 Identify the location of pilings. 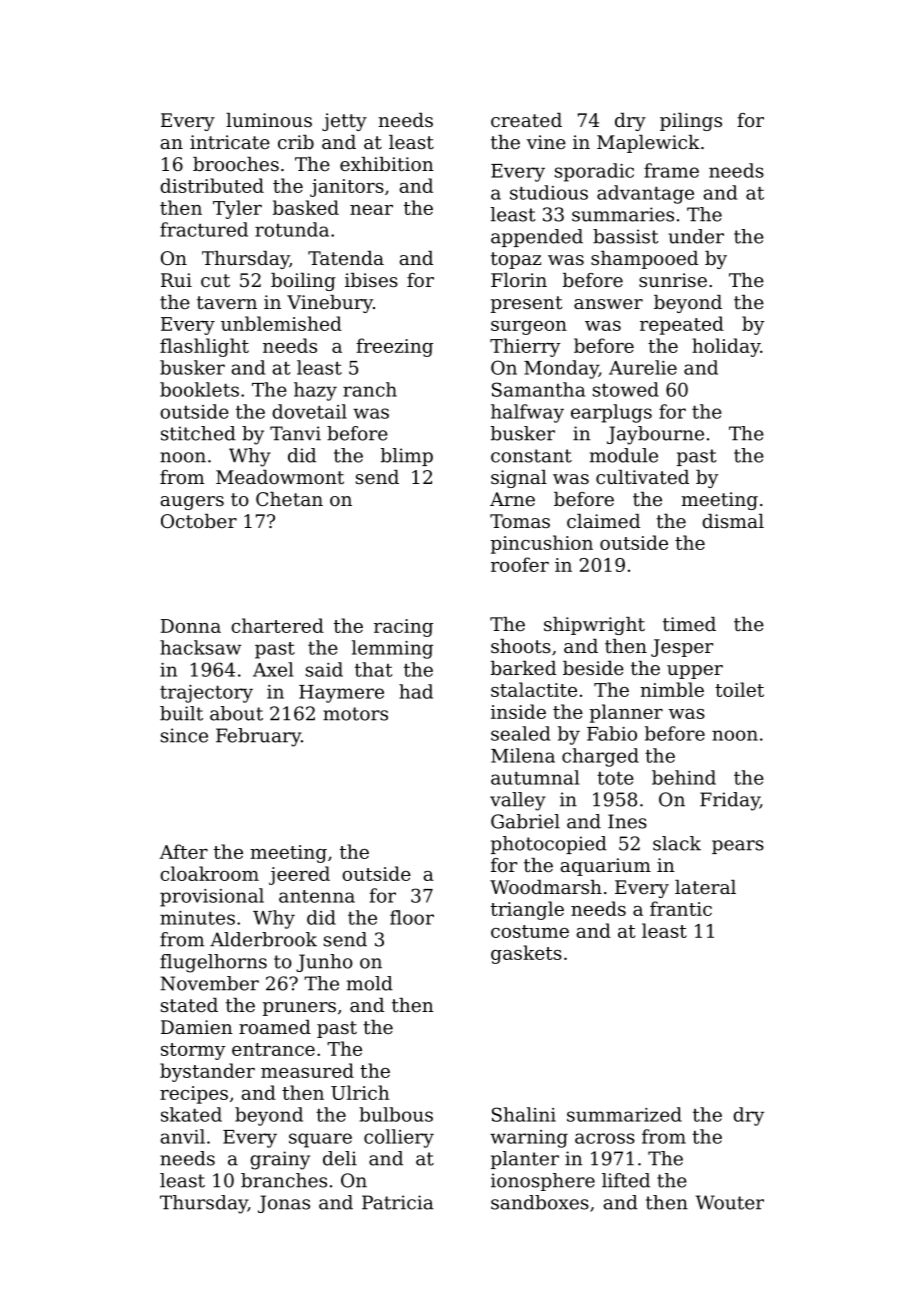
(691, 122).
